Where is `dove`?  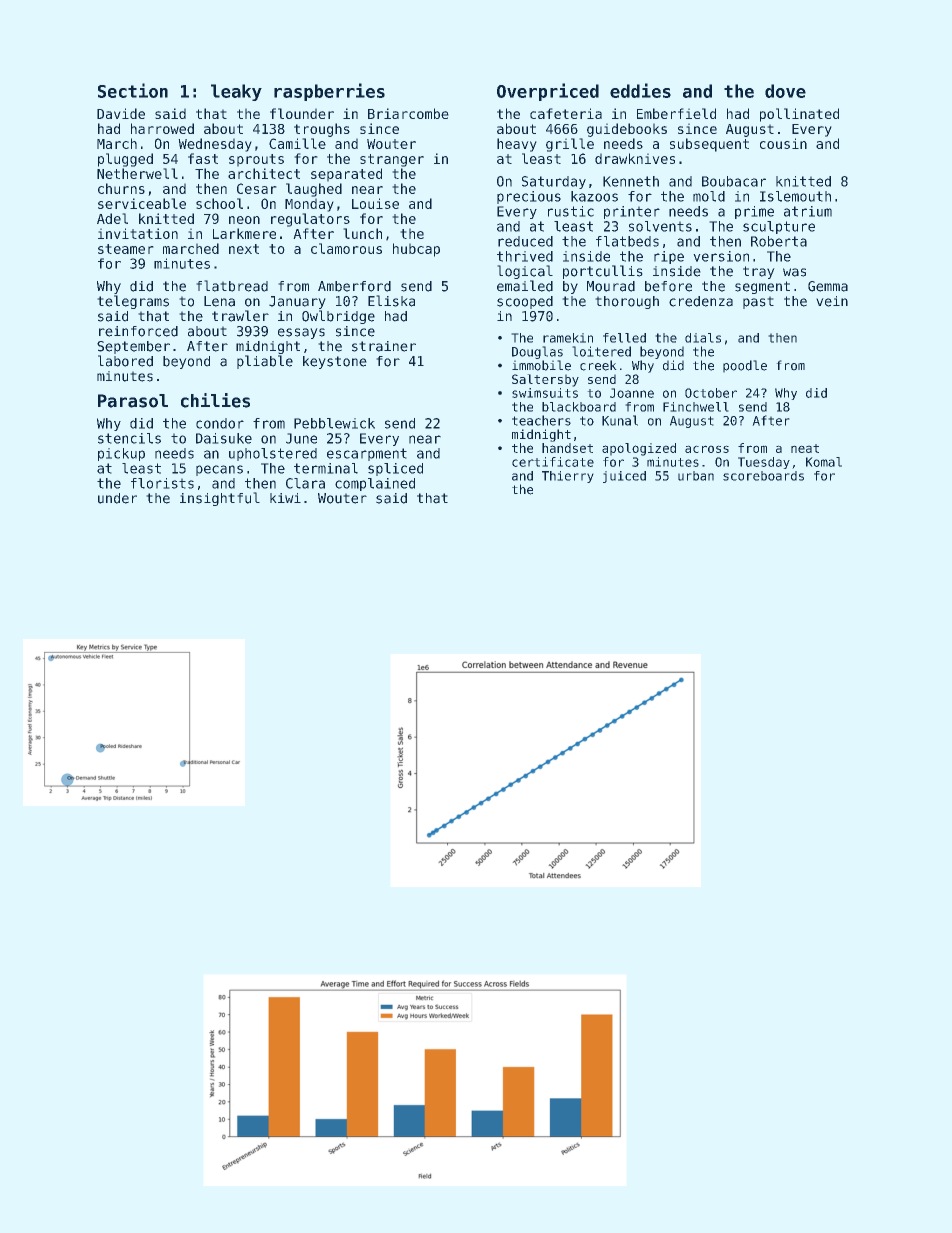
dove is located at coordinates (785, 91).
